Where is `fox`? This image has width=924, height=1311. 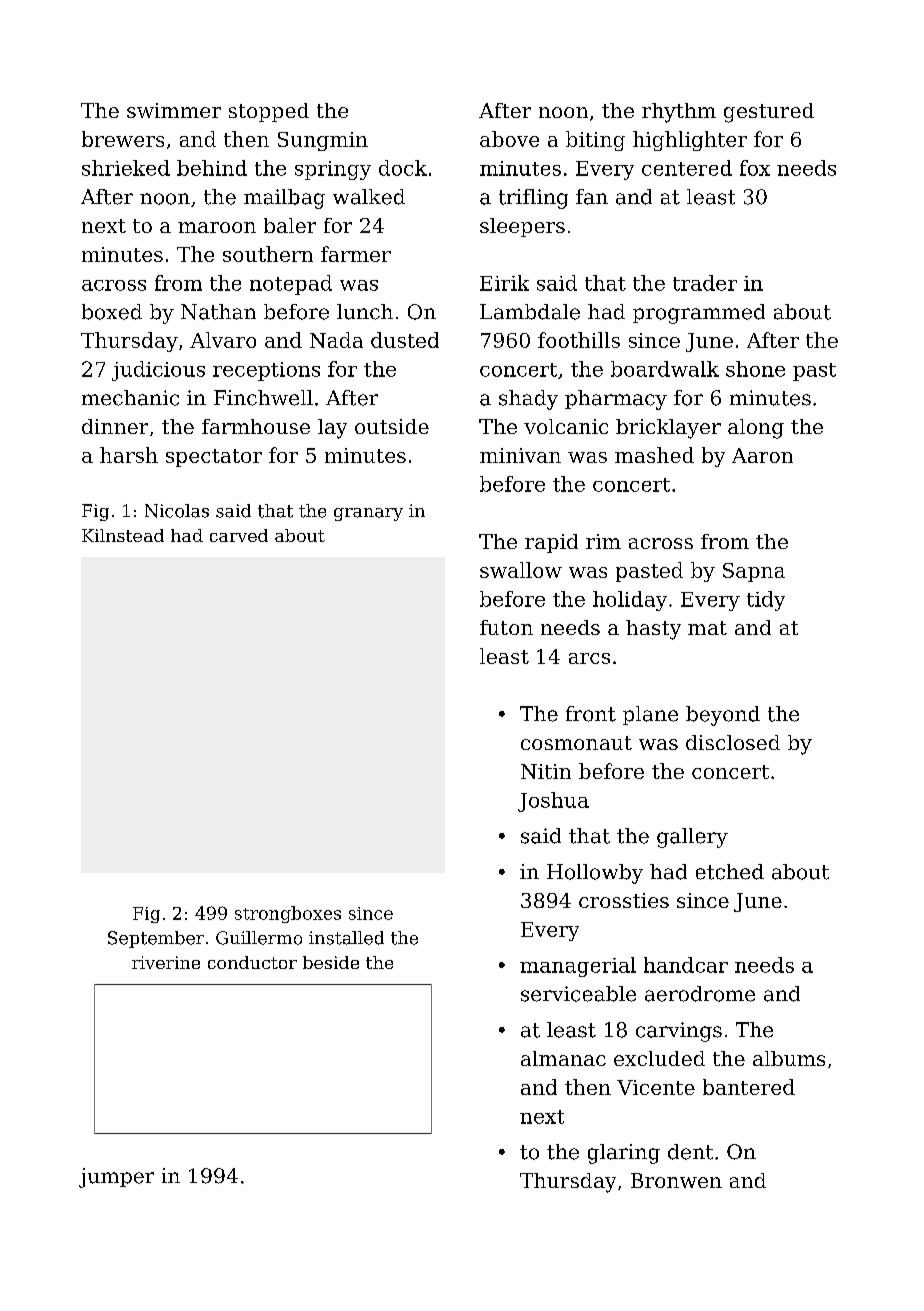
fox is located at coordinates (755, 168).
